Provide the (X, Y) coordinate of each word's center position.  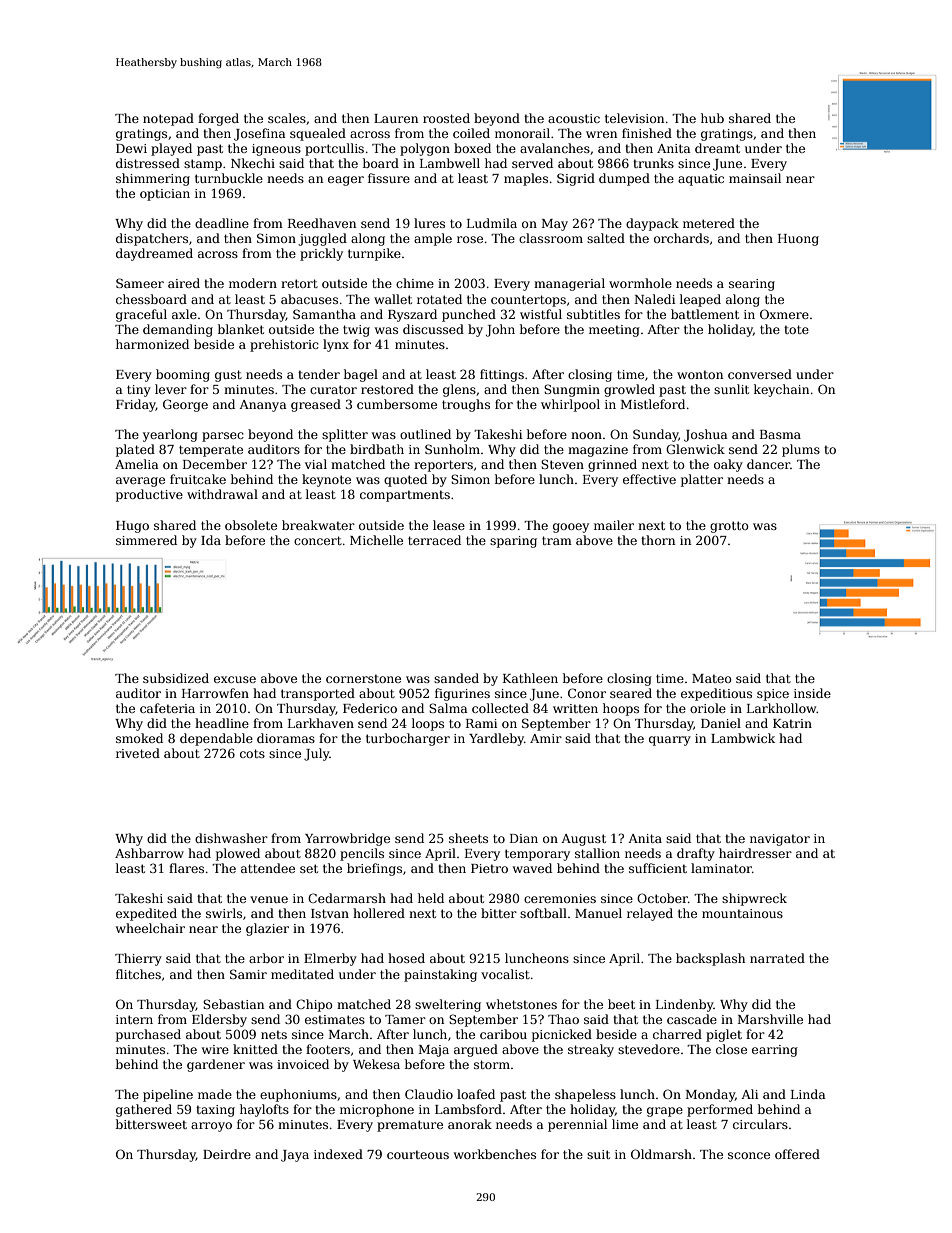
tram (557, 540)
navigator (780, 840)
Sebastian (233, 1004)
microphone (377, 1110)
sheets (468, 838)
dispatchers (152, 239)
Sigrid (576, 179)
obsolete (251, 525)
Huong (798, 240)
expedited (146, 914)
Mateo (712, 678)
